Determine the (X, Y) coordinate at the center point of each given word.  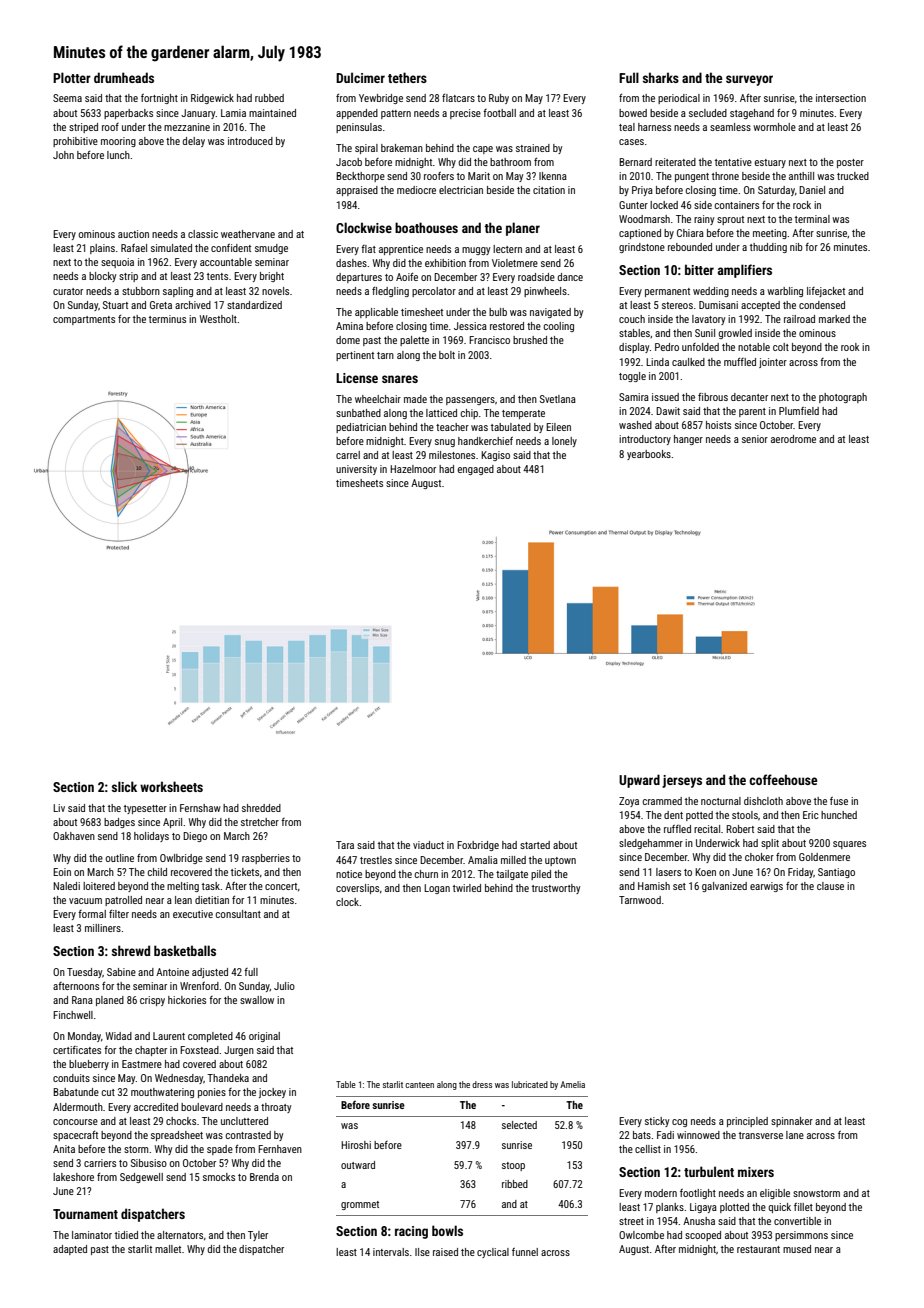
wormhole (774, 127)
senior (755, 439)
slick (124, 786)
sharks (661, 77)
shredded (261, 808)
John (63, 155)
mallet (168, 1249)
